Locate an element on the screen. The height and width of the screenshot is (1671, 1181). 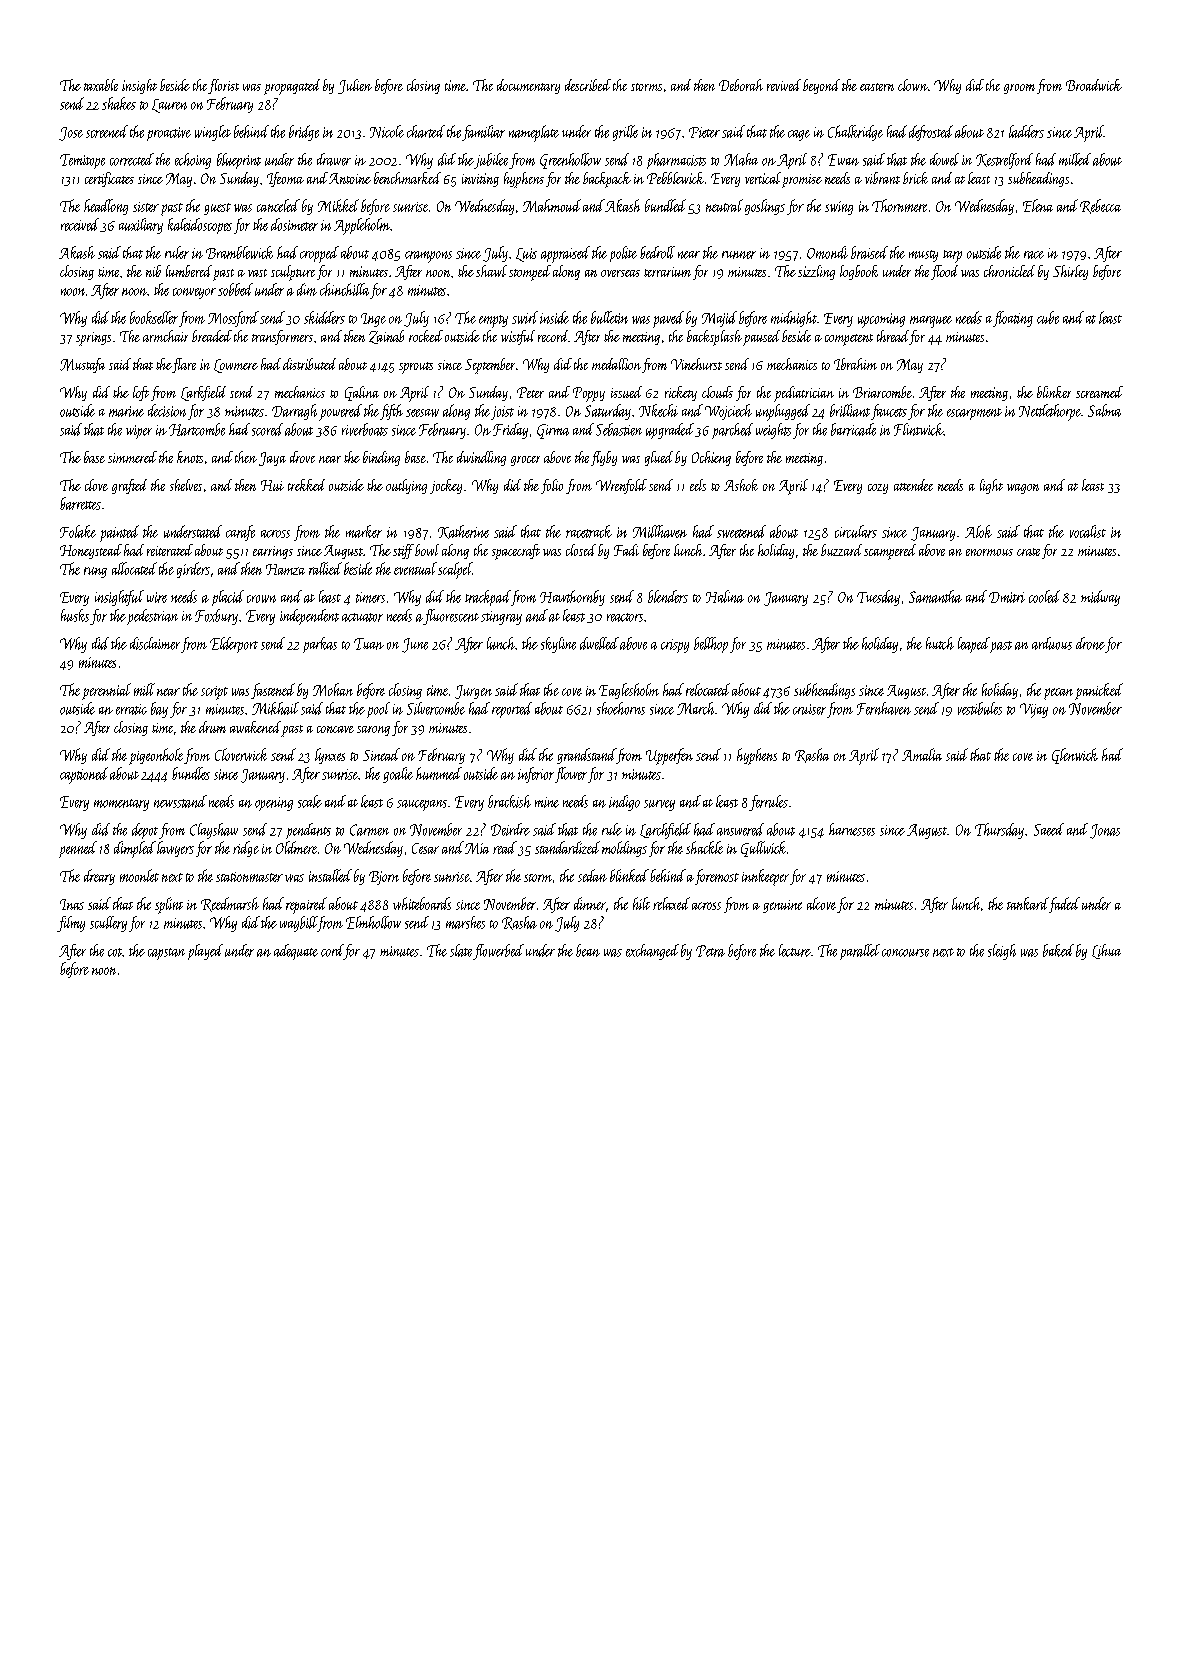
Luis is located at coordinates (526, 255).
